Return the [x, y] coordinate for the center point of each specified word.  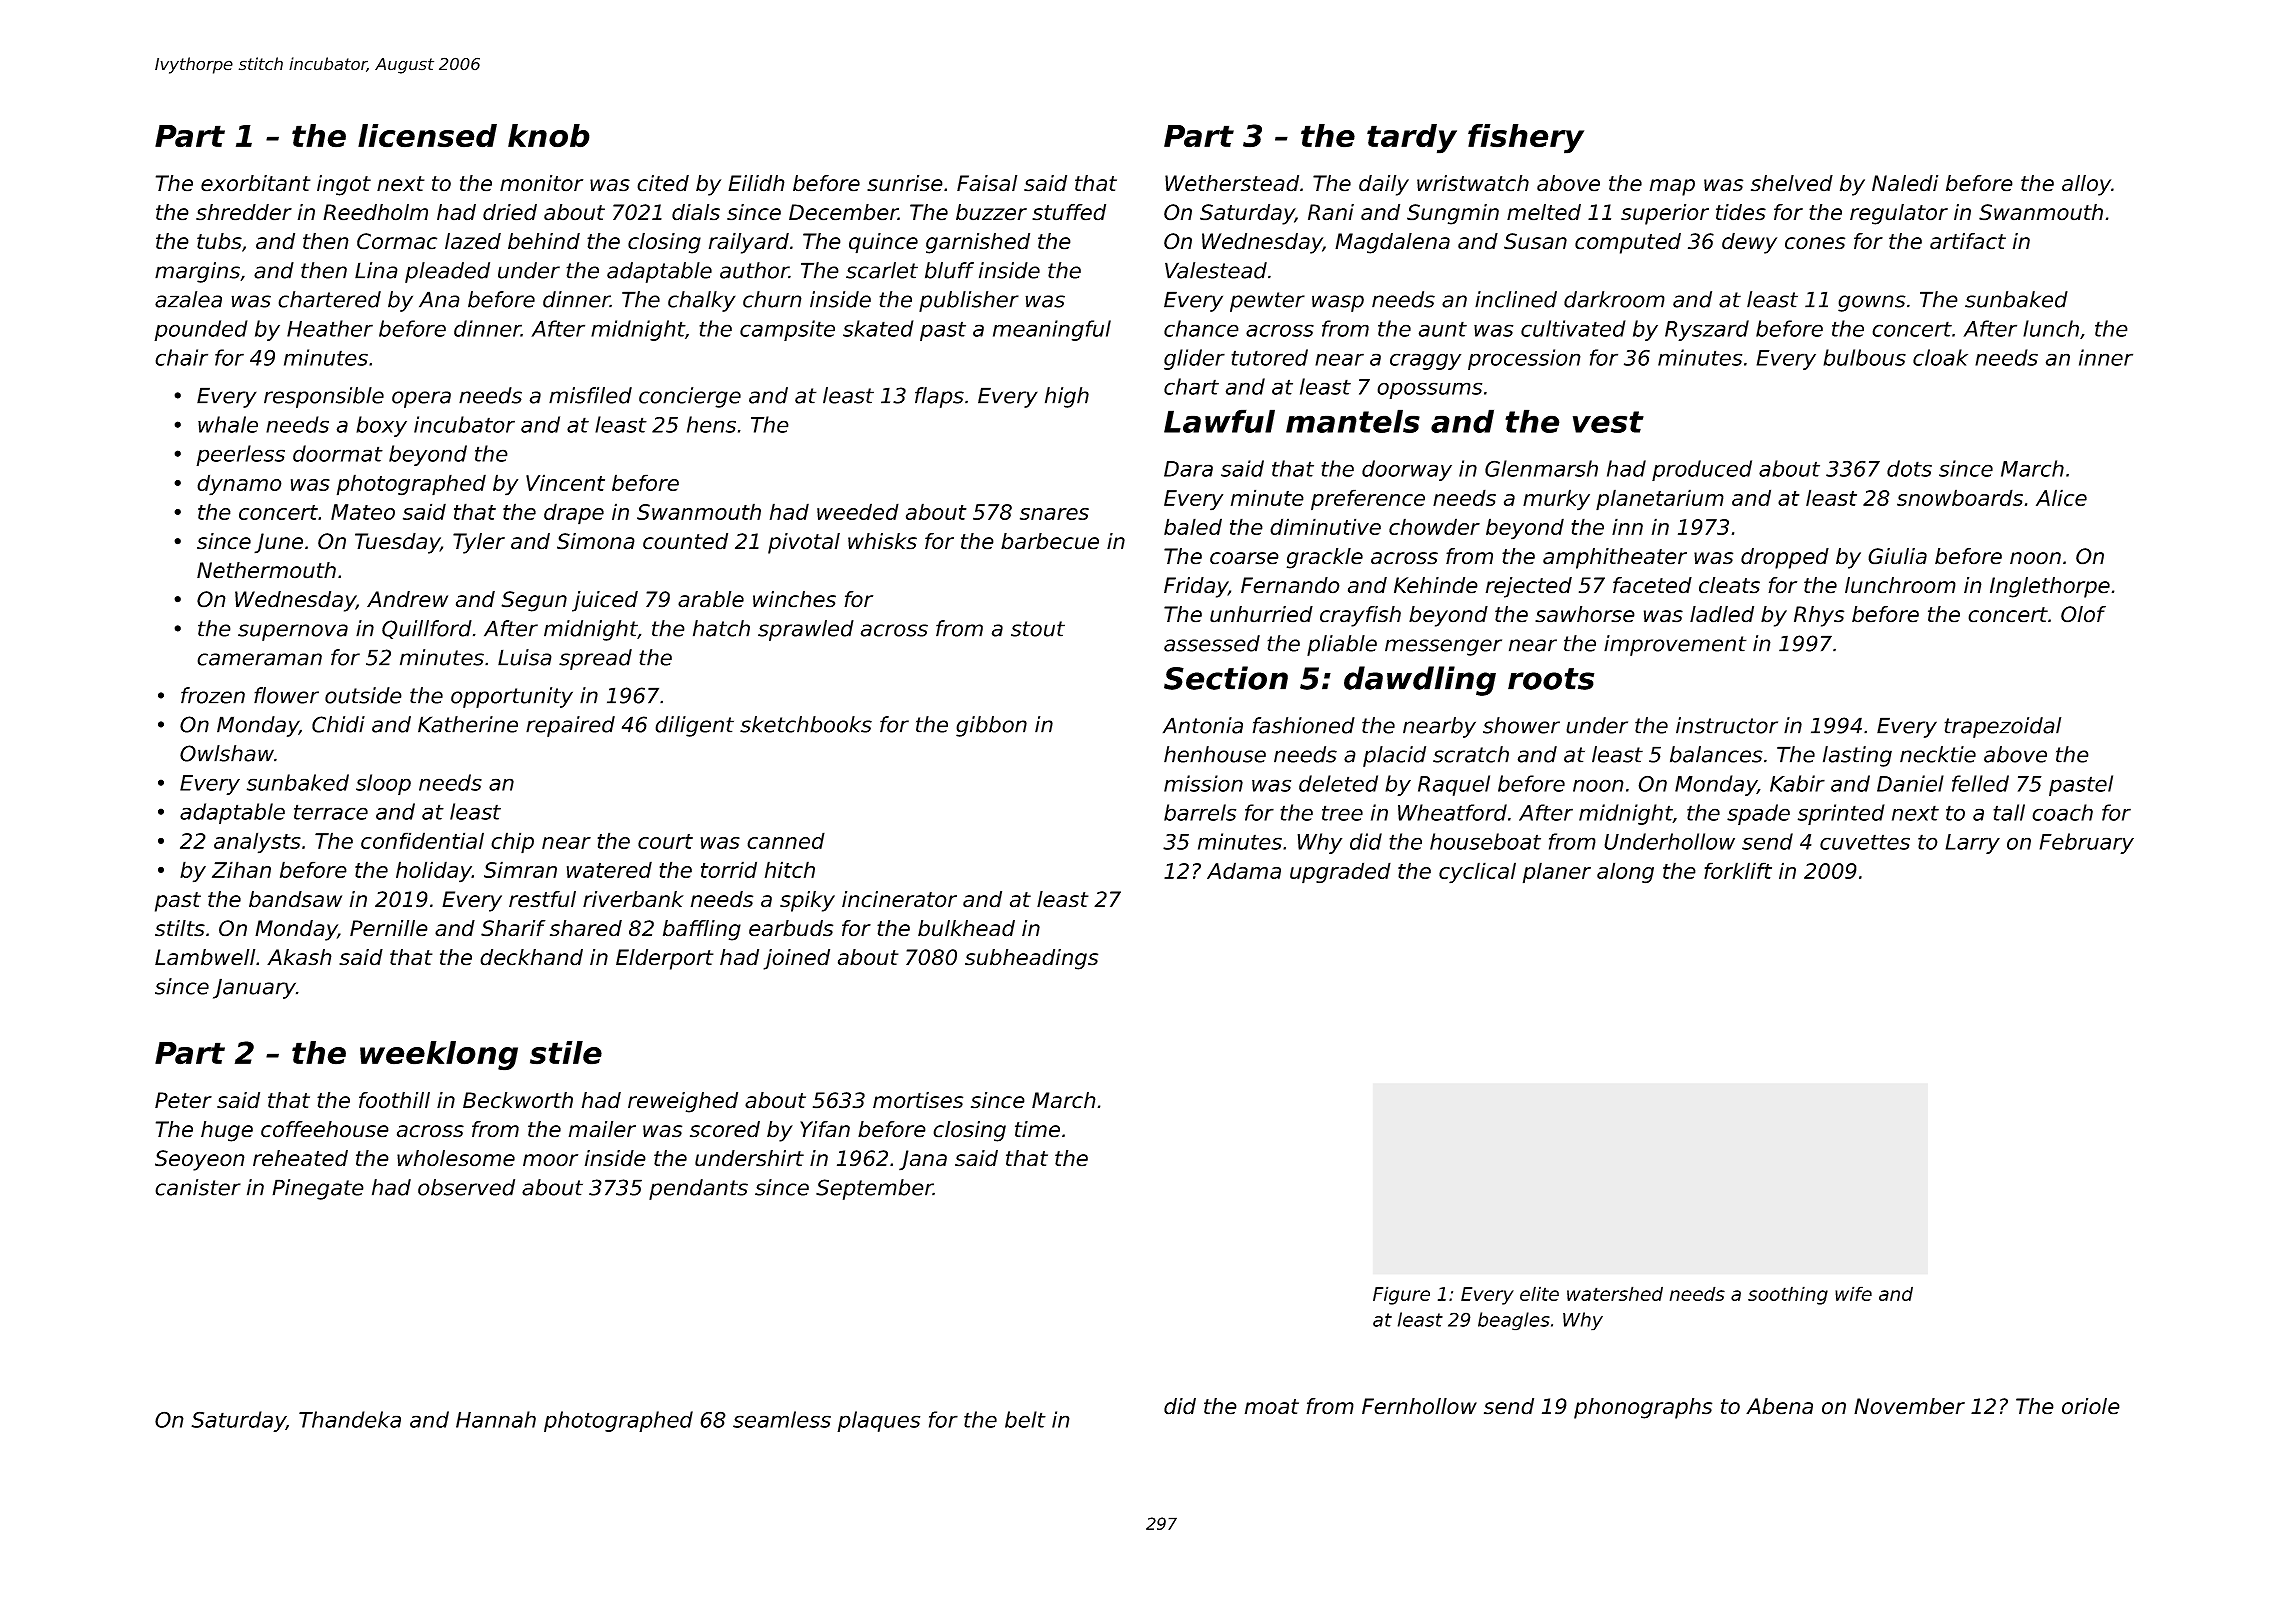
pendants [698, 1189]
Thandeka [350, 1419]
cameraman [259, 659]
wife [1853, 1293]
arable [711, 599]
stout [1038, 629]
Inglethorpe [2050, 587]
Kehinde [1436, 585]
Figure [1401, 1295]
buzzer [991, 212]
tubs [219, 241]
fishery [1526, 139]
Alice [2061, 497]
